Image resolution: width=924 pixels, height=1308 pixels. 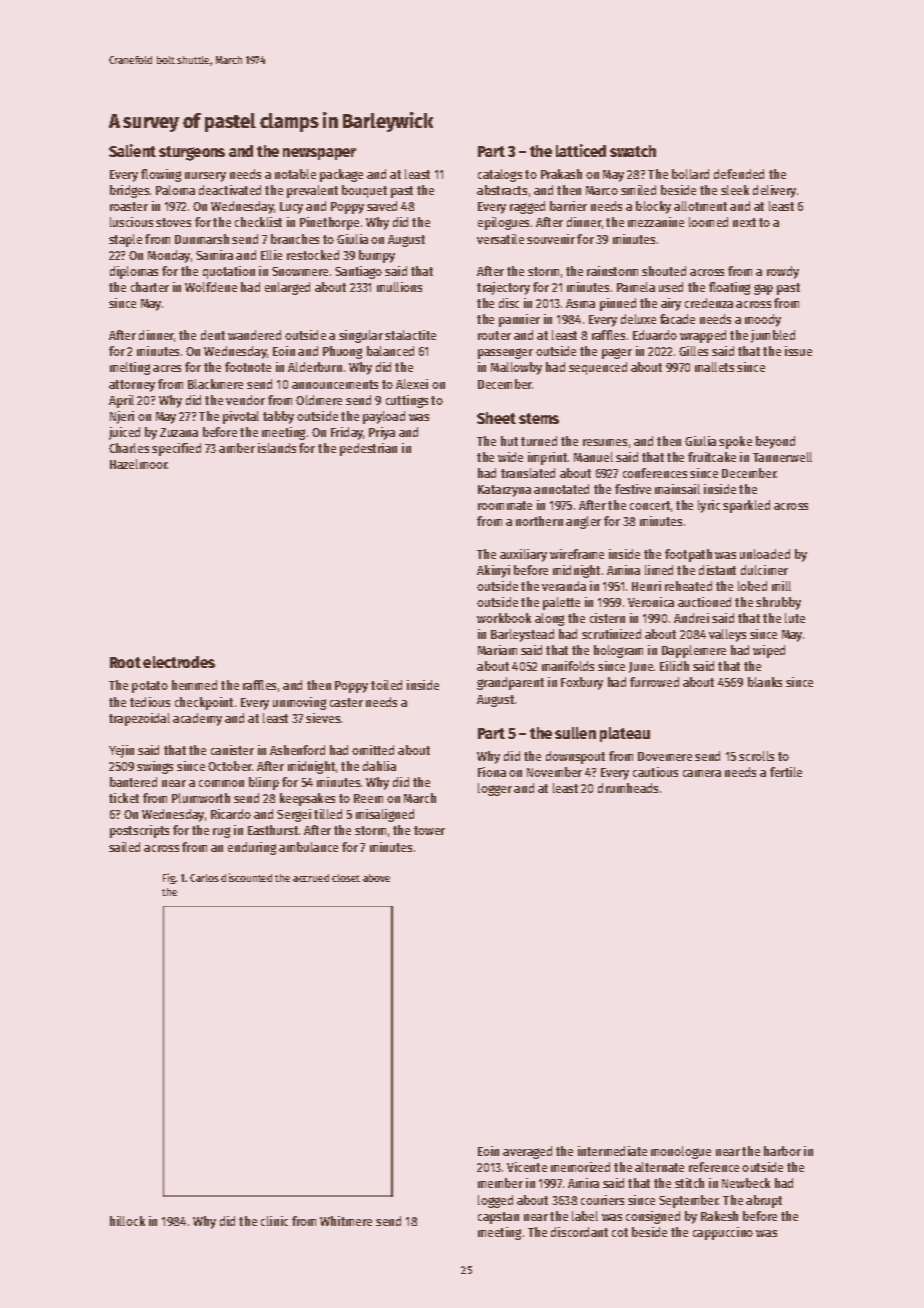 What do you see at coordinates (782, 1151) in the screenshot?
I see `harbor` at bounding box center [782, 1151].
